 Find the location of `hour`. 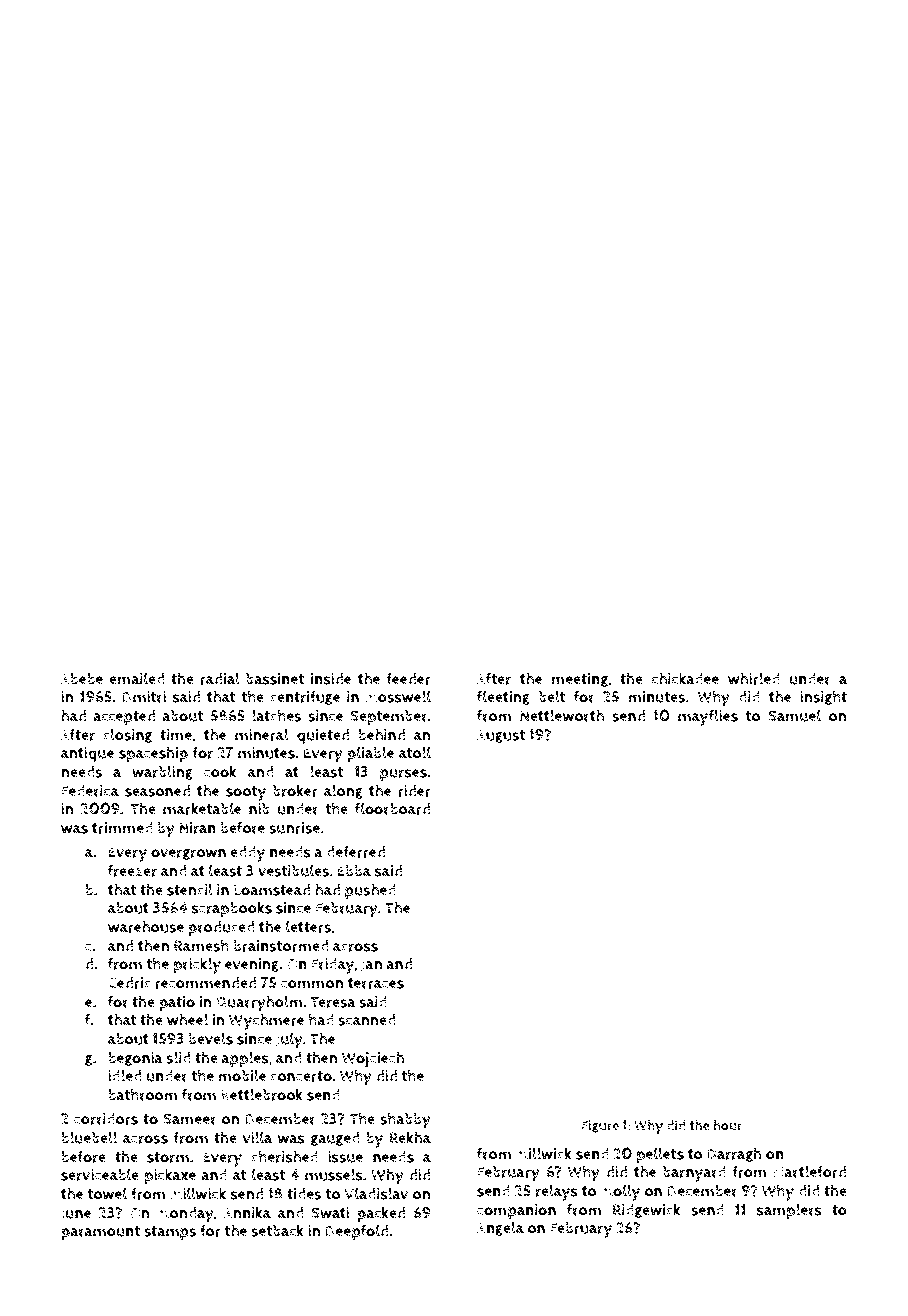

hour is located at coordinates (728, 1125).
